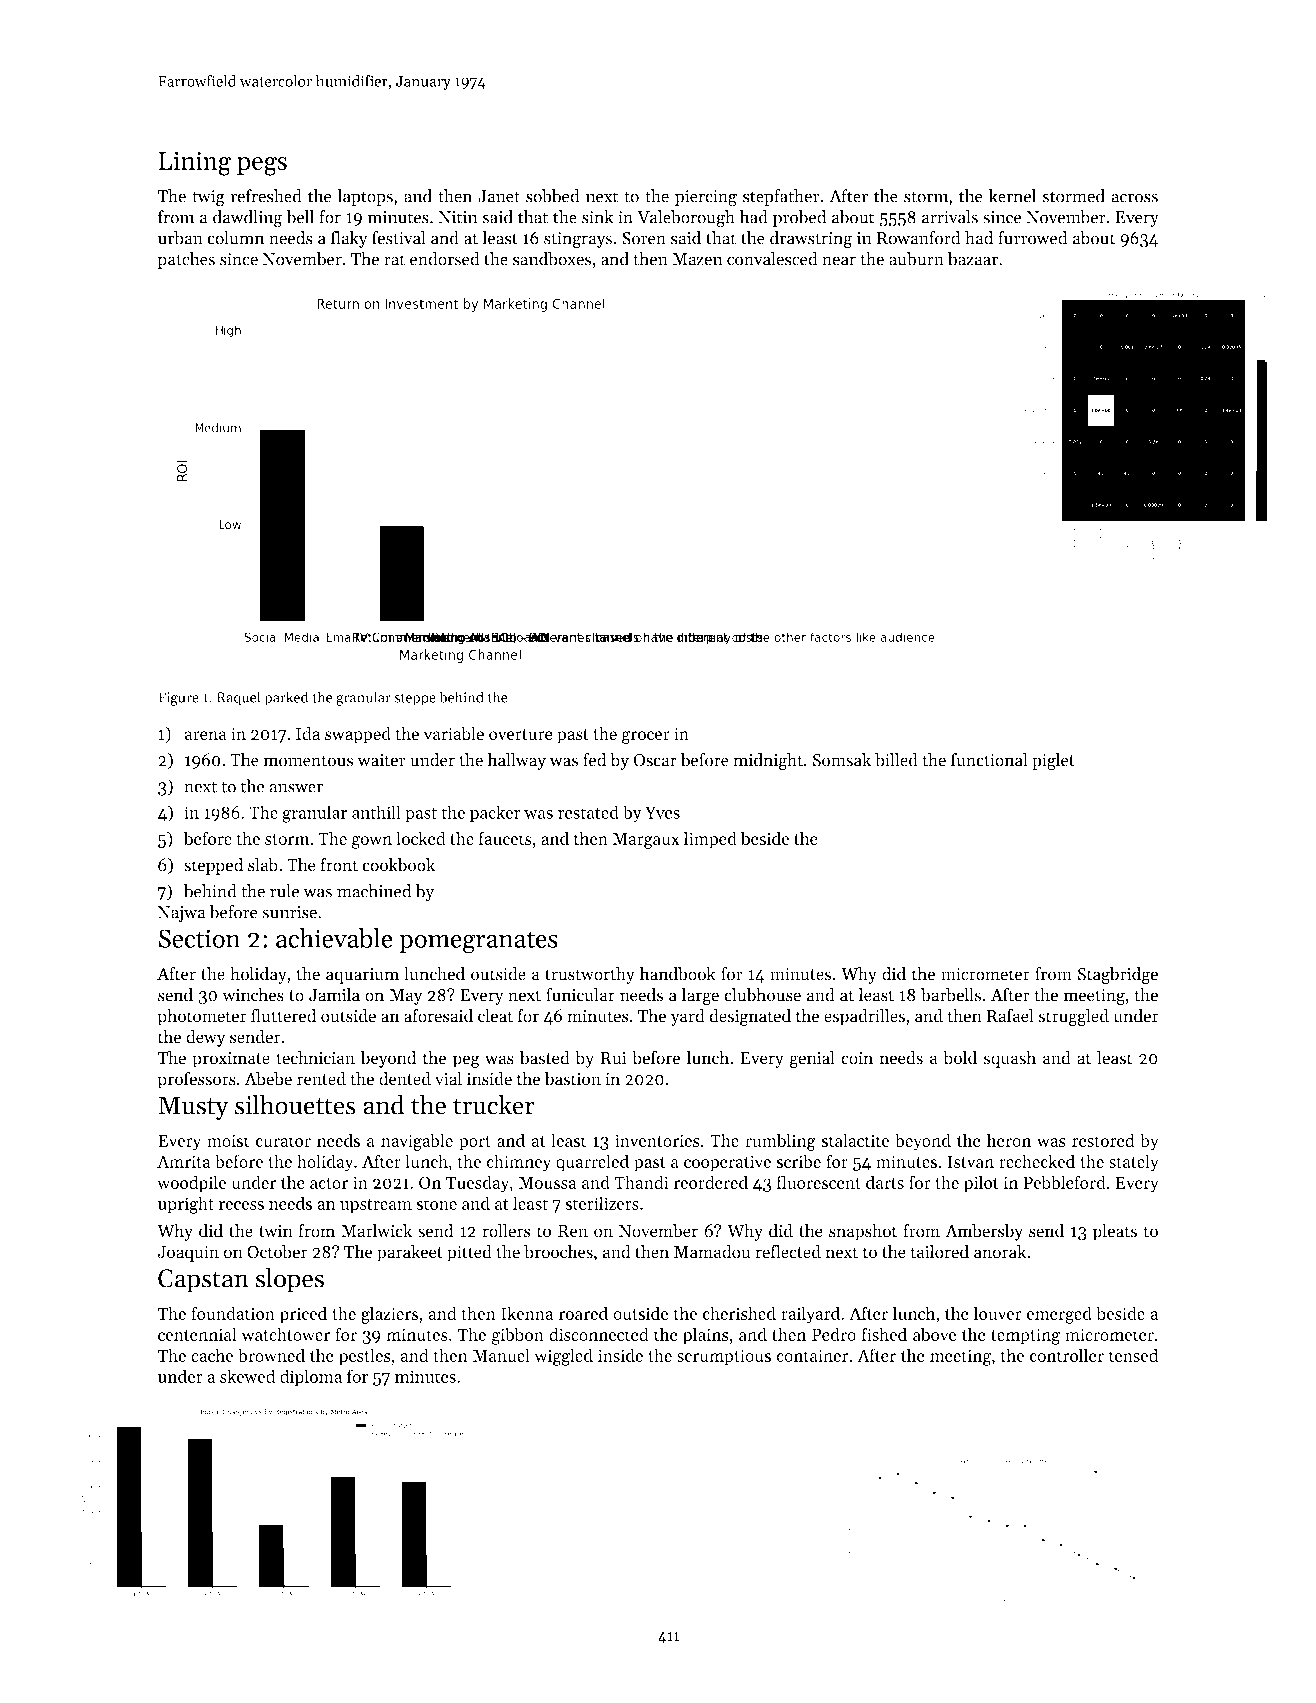 The height and width of the screenshot is (1703, 1316). I want to click on Stagbridge, so click(1117, 975).
